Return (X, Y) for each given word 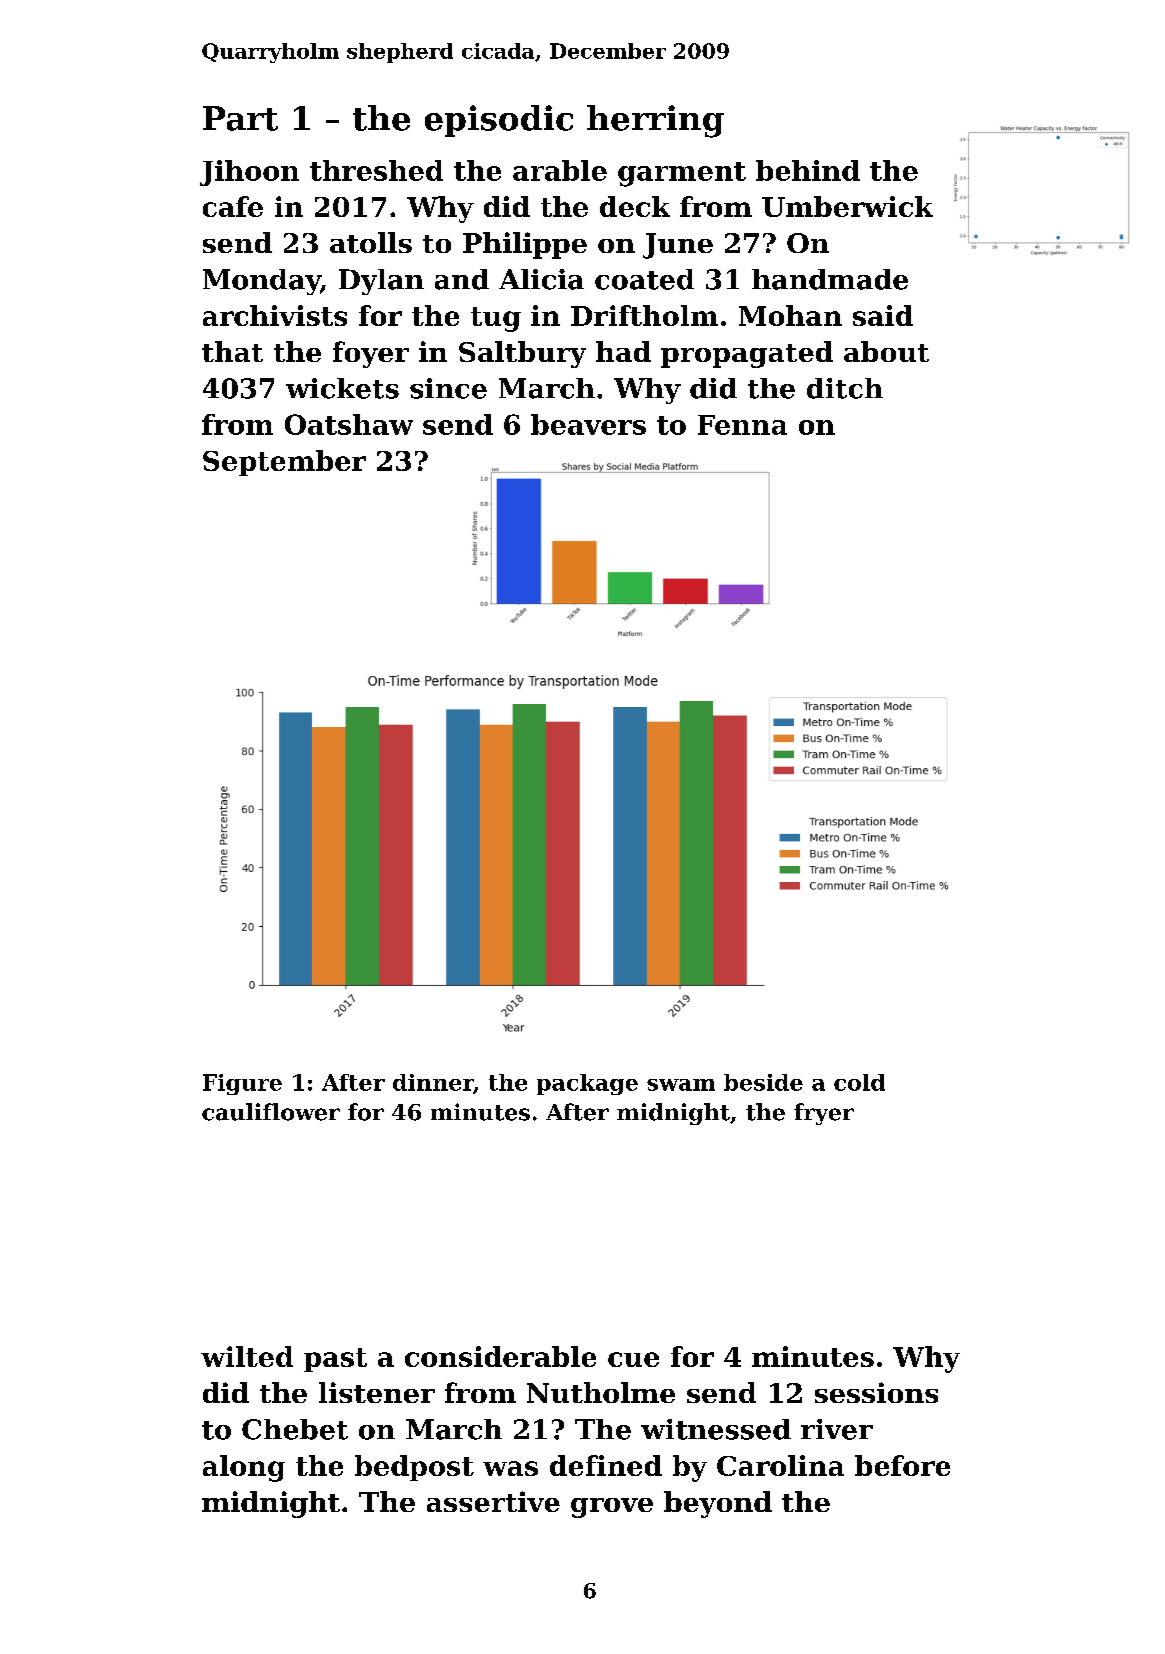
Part (240, 118)
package (587, 1084)
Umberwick (847, 206)
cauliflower (271, 1112)
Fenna (742, 425)
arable (560, 170)
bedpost (414, 1468)
